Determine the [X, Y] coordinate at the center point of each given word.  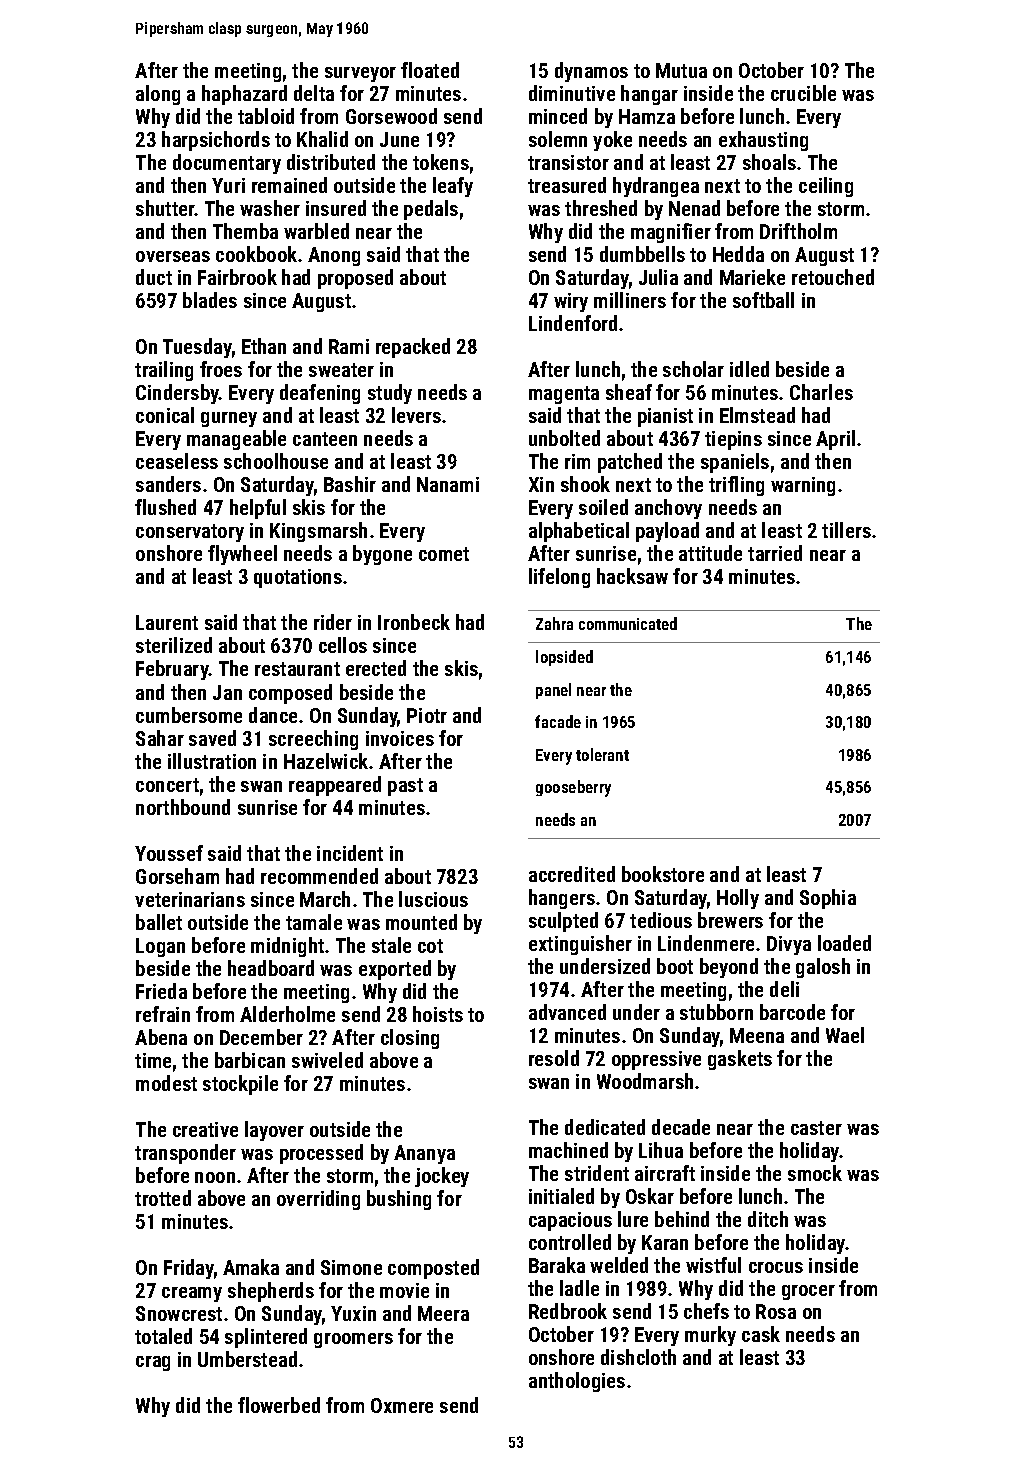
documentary [227, 164]
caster [816, 1128]
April [835, 440]
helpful [258, 509]
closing [410, 1039]
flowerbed [279, 1405]
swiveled [327, 1060]
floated [430, 70]
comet [444, 554]
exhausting [763, 141]
